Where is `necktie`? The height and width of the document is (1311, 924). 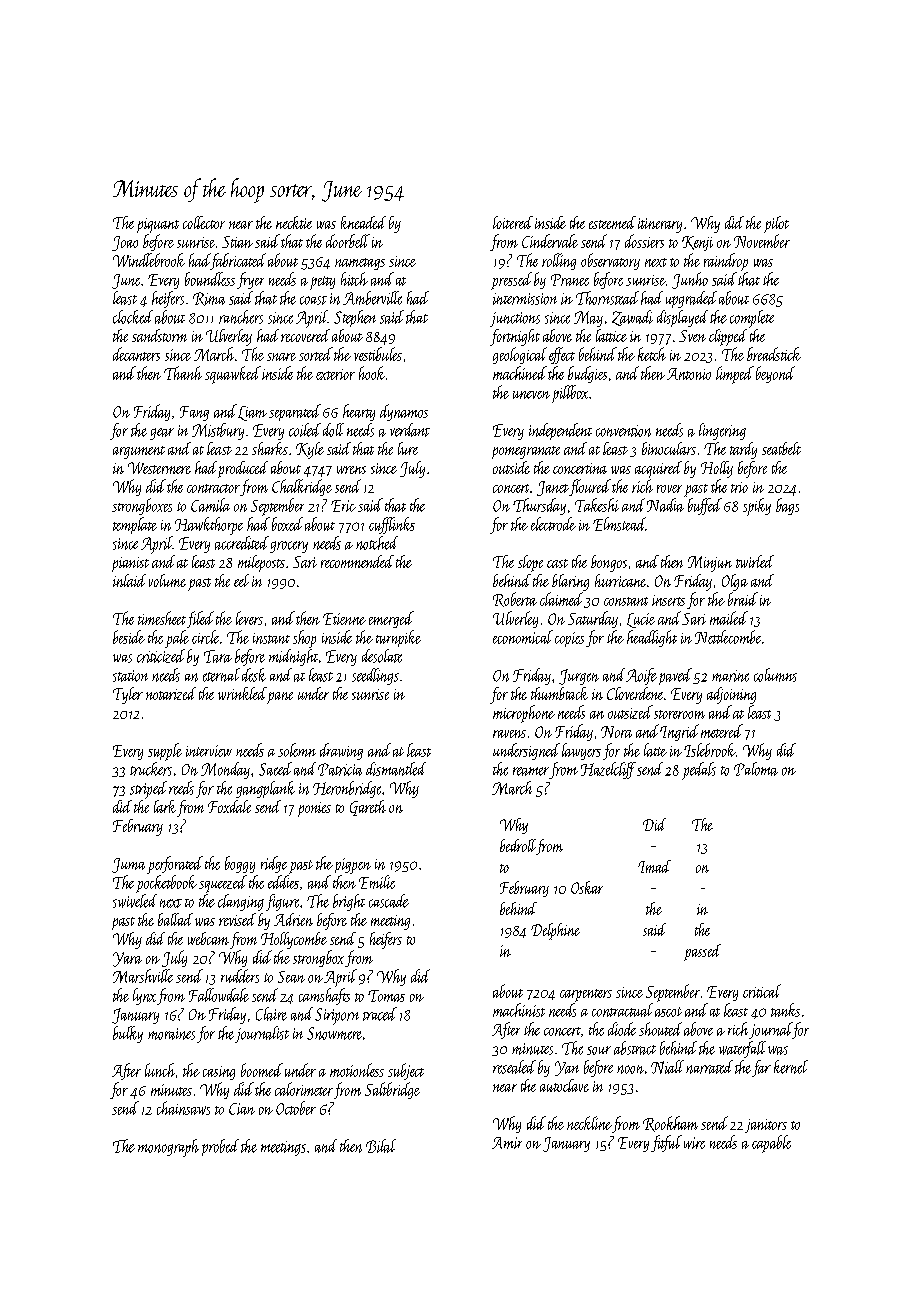
necktie is located at coordinates (294, 222).
